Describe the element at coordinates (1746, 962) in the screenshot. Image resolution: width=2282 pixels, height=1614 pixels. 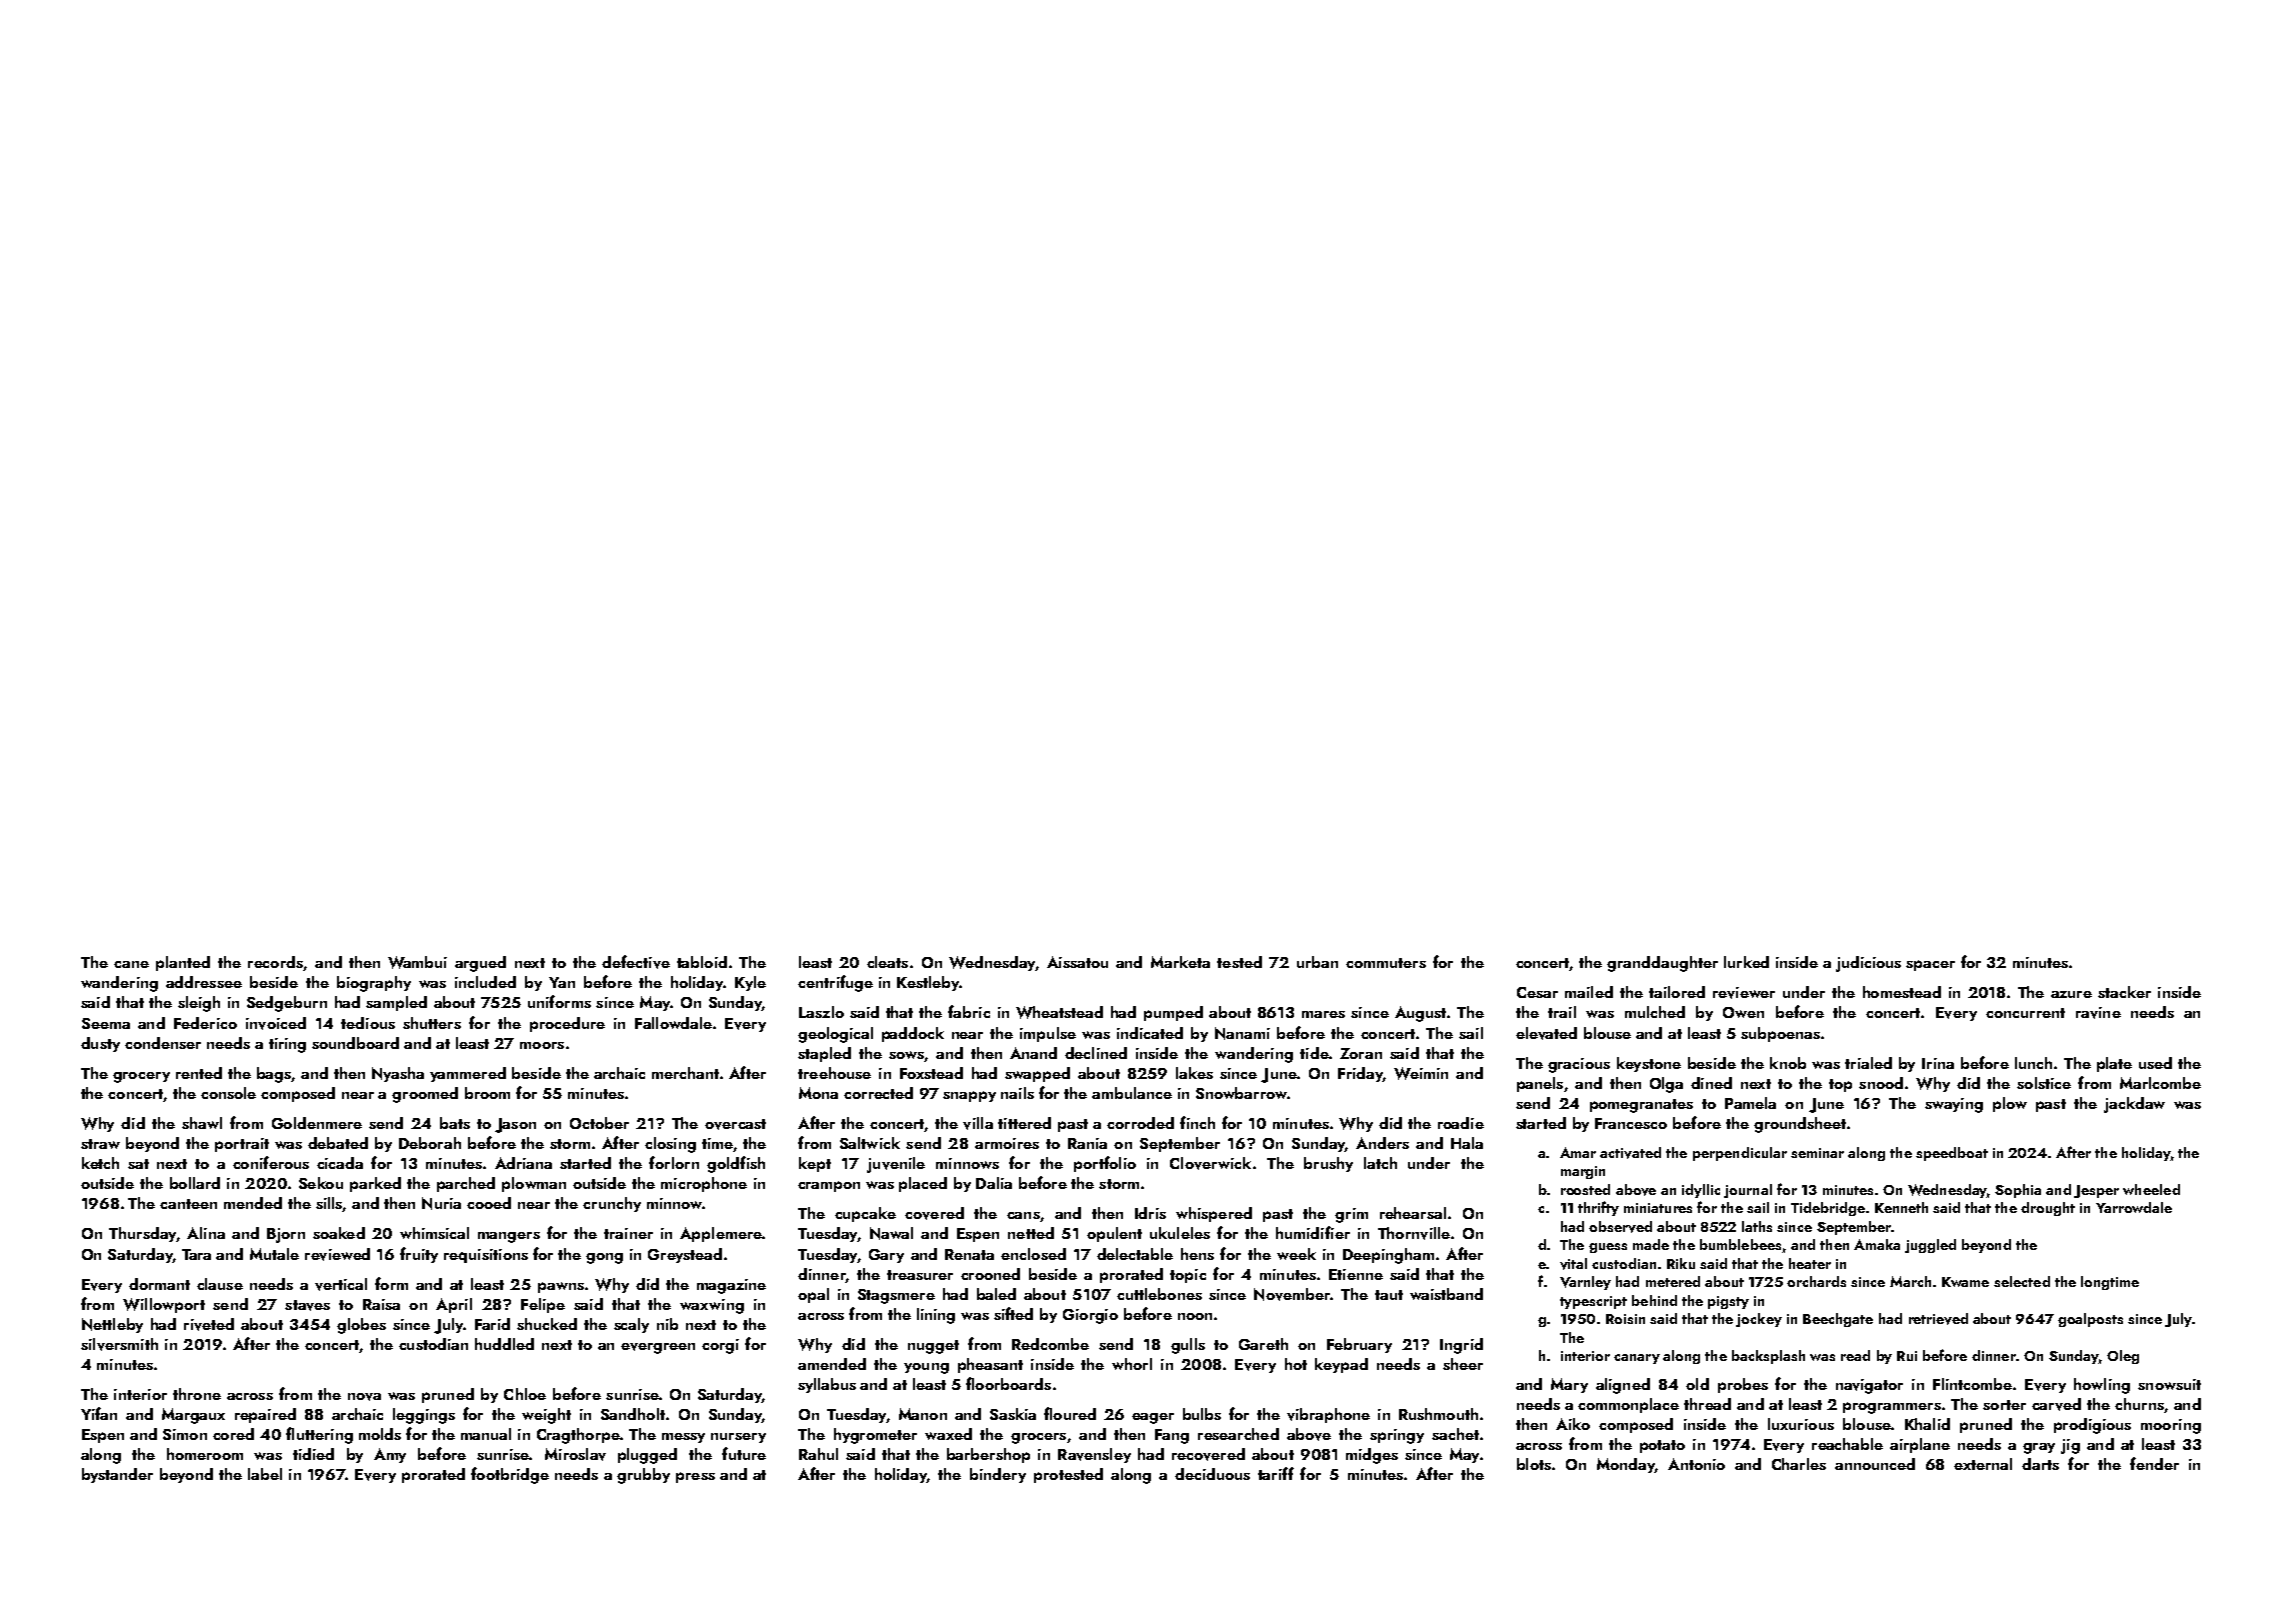
I see `lurked` at that location.
